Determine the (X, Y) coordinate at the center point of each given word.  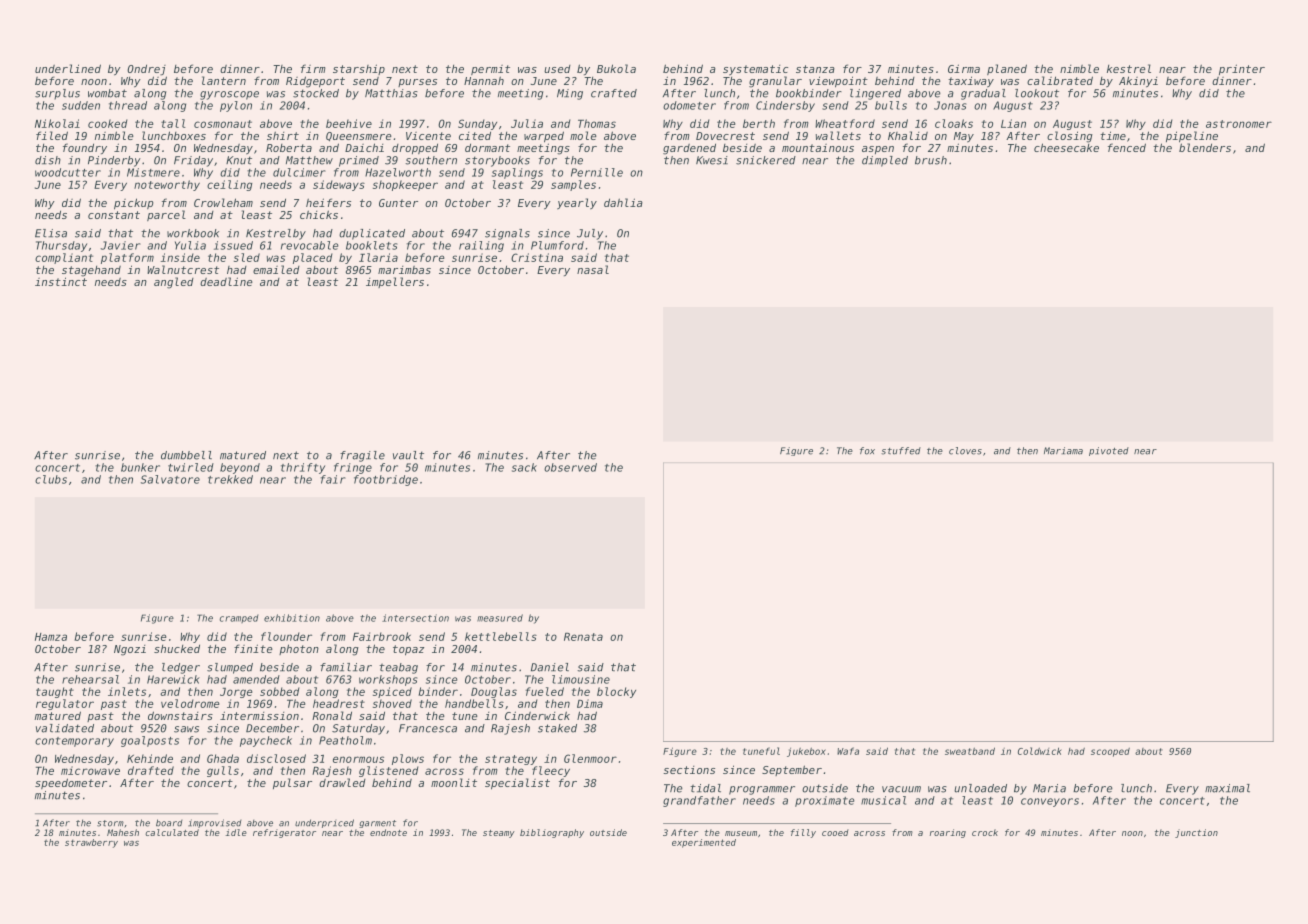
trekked (230, 479)
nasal (593, 269)
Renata (583, 637)
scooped (1110, 752)
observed (570, 467)
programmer (762, 790)
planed (1007, 69)
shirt (283, 135)
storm (110, 823)
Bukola (616, 68)
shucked (177, 648)
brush (931, 160)
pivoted (1109, 451)
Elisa (51, 233)
